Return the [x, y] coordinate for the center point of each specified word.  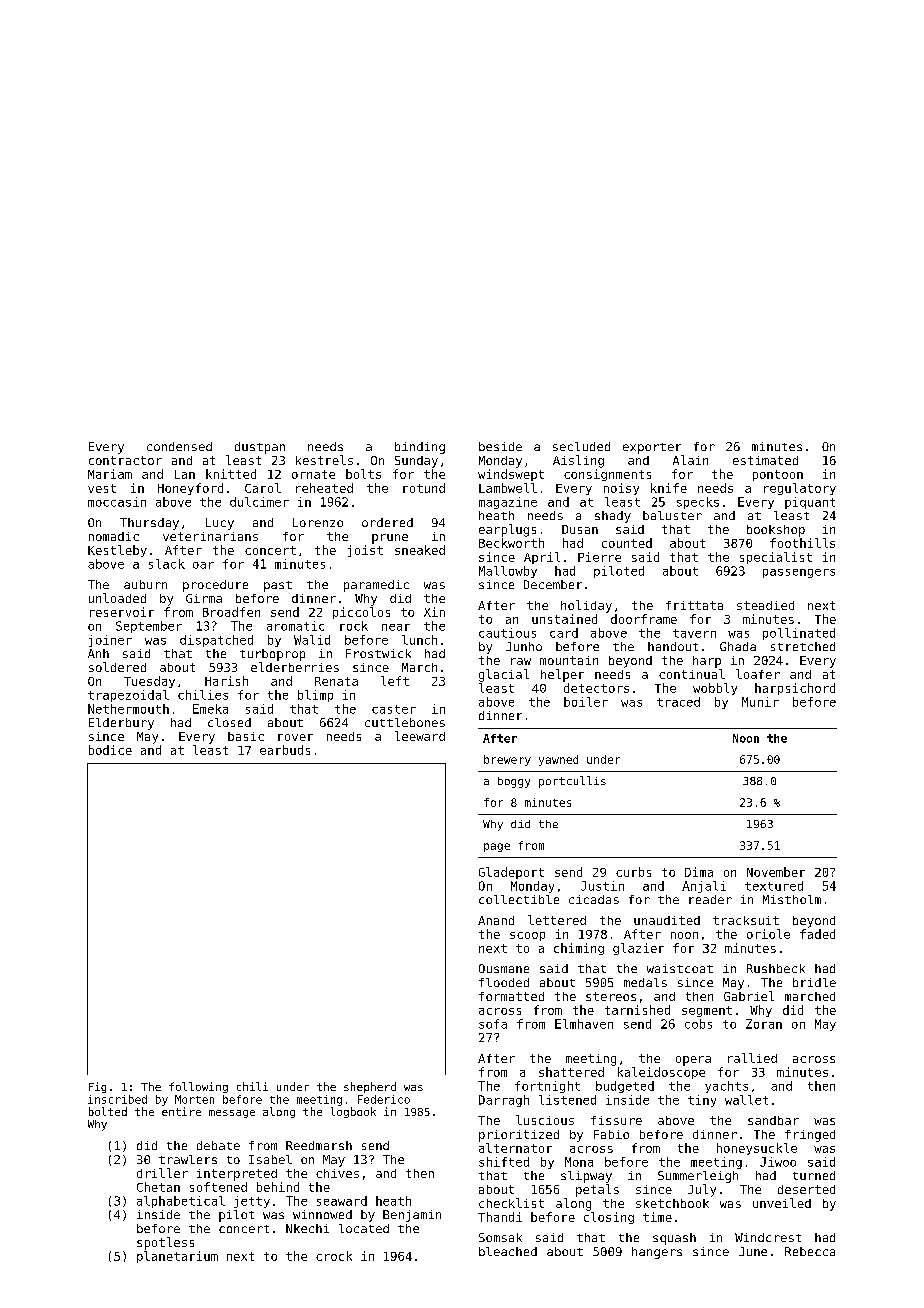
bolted [108, 1111]
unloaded [117, 598]
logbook [353, 1112]
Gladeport [511, 873]
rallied [752, 1058]
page [497, 847]
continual [692, 674]
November [776, 872]
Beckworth [511, 543]
